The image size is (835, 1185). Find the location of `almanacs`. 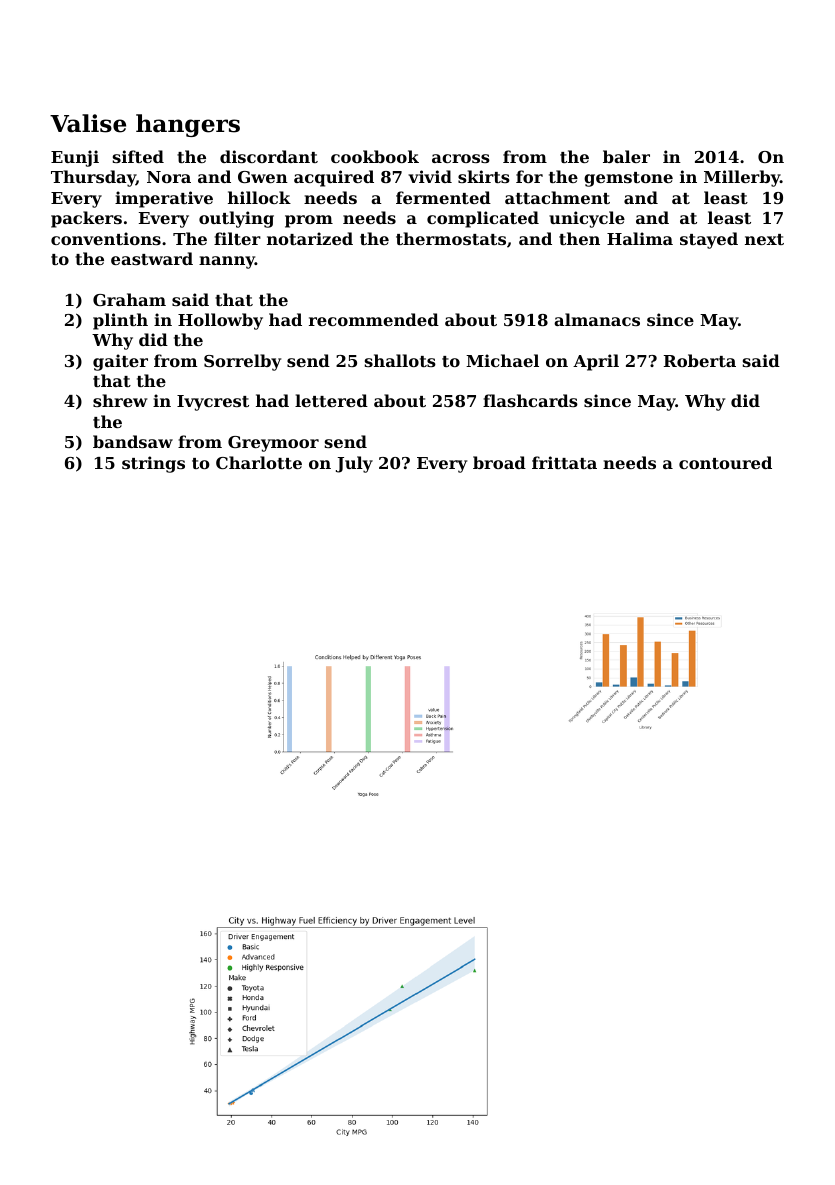

almanacs is located at coordinates (597, 319).
